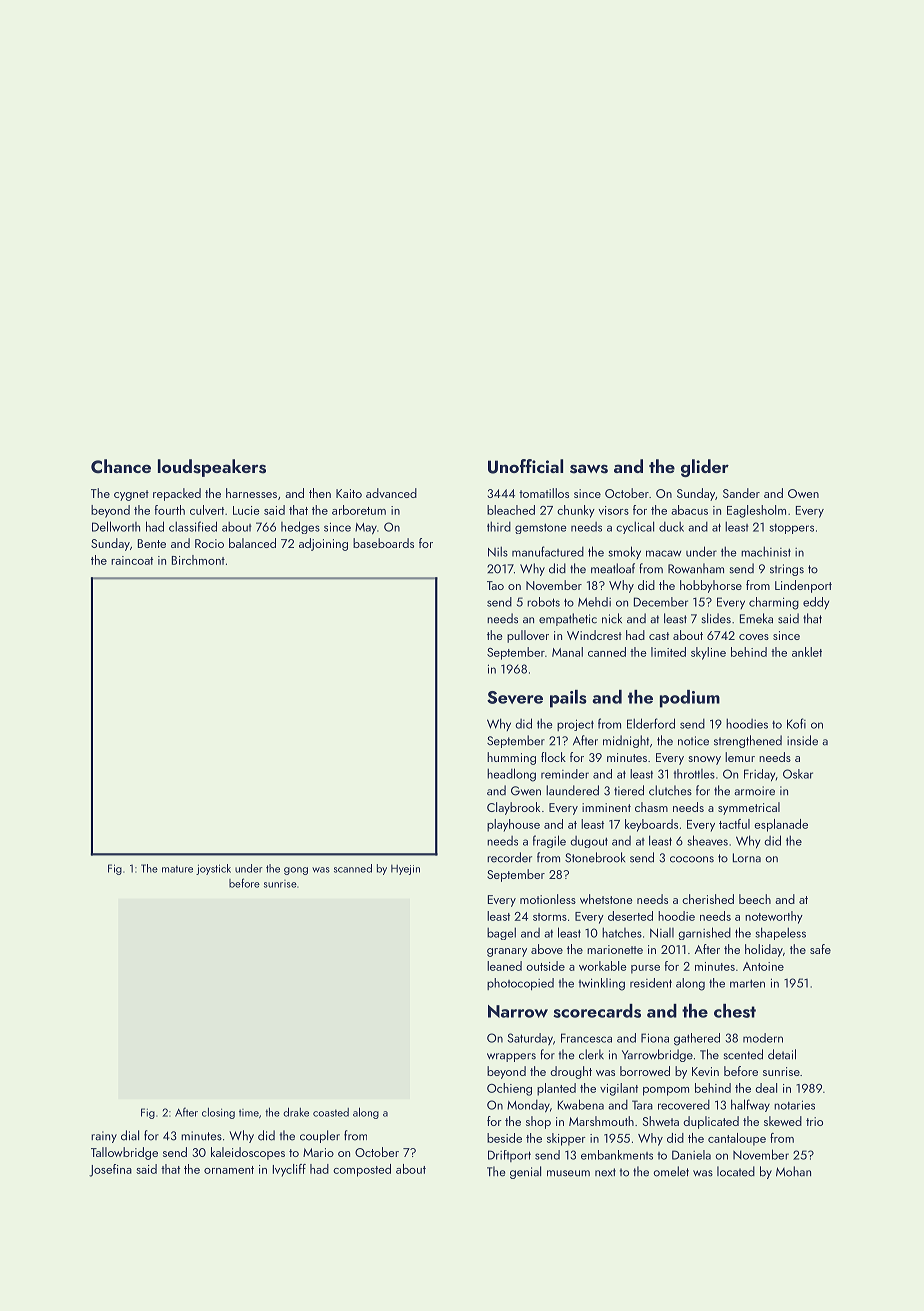 This document has height=1311, width=924. I want to click on Fiona, so click(655, 1038).
